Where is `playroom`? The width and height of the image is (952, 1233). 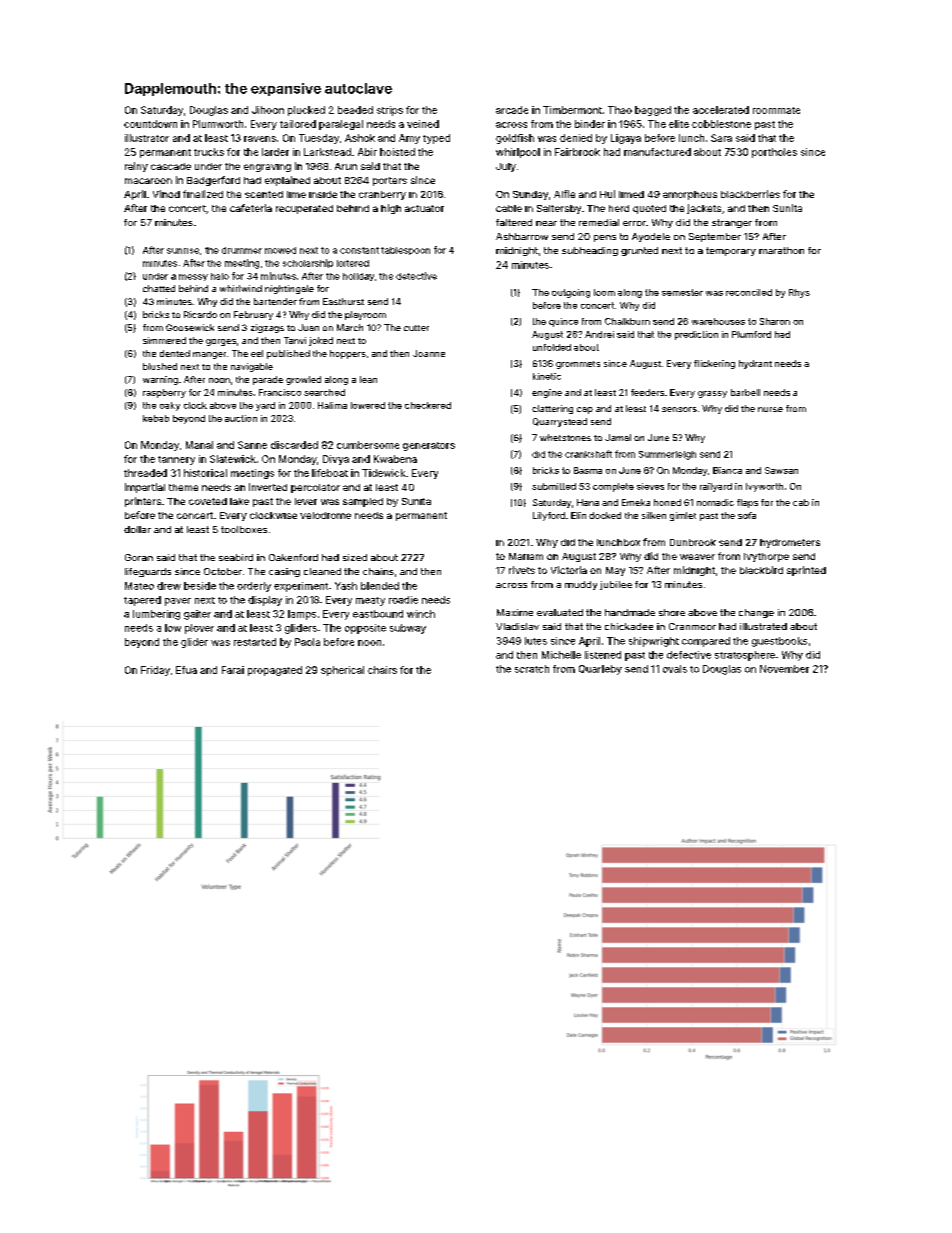 playroom is located at coordinates (365, 315).
